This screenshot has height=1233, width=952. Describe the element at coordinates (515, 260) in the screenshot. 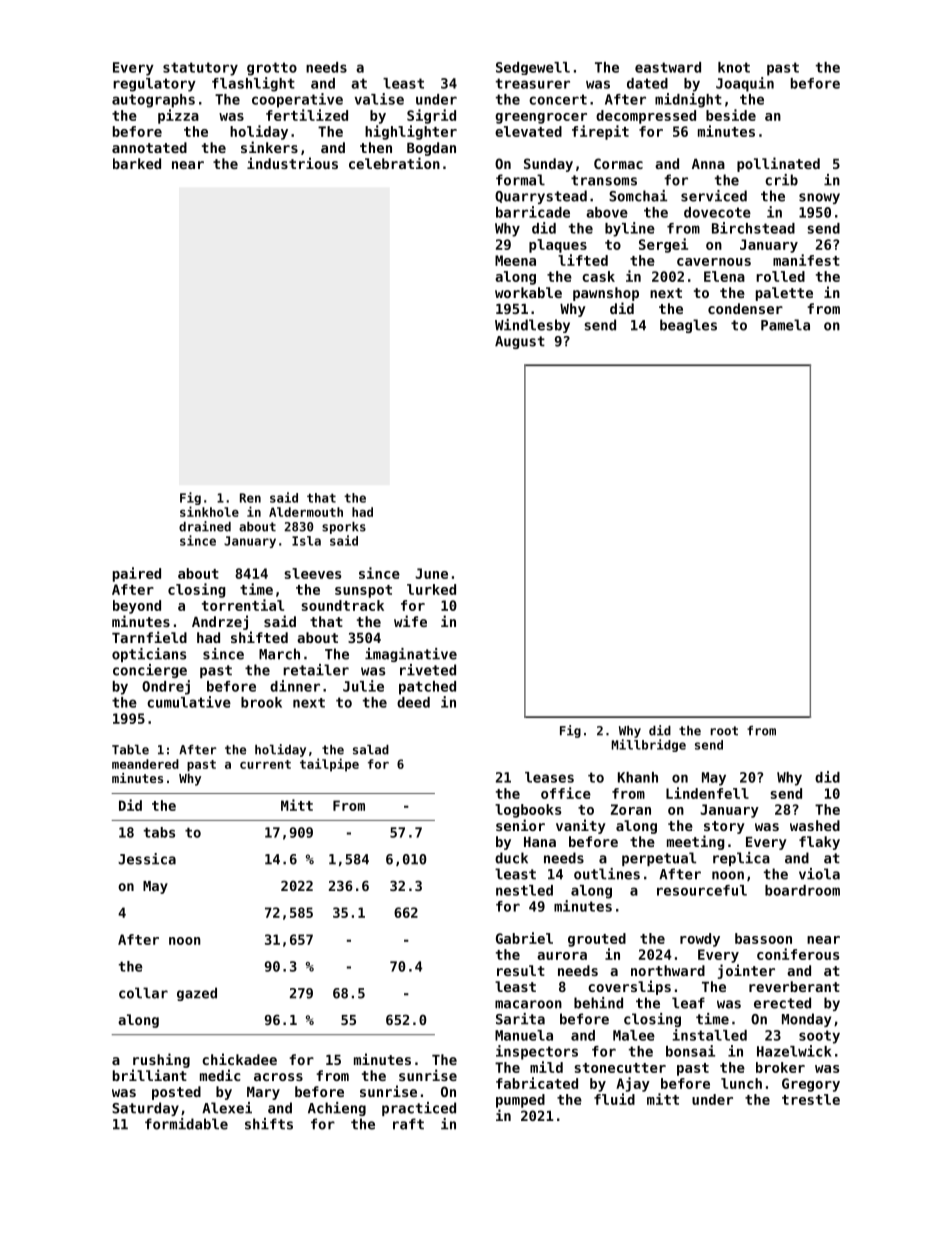

I see `Meena` at that location.
